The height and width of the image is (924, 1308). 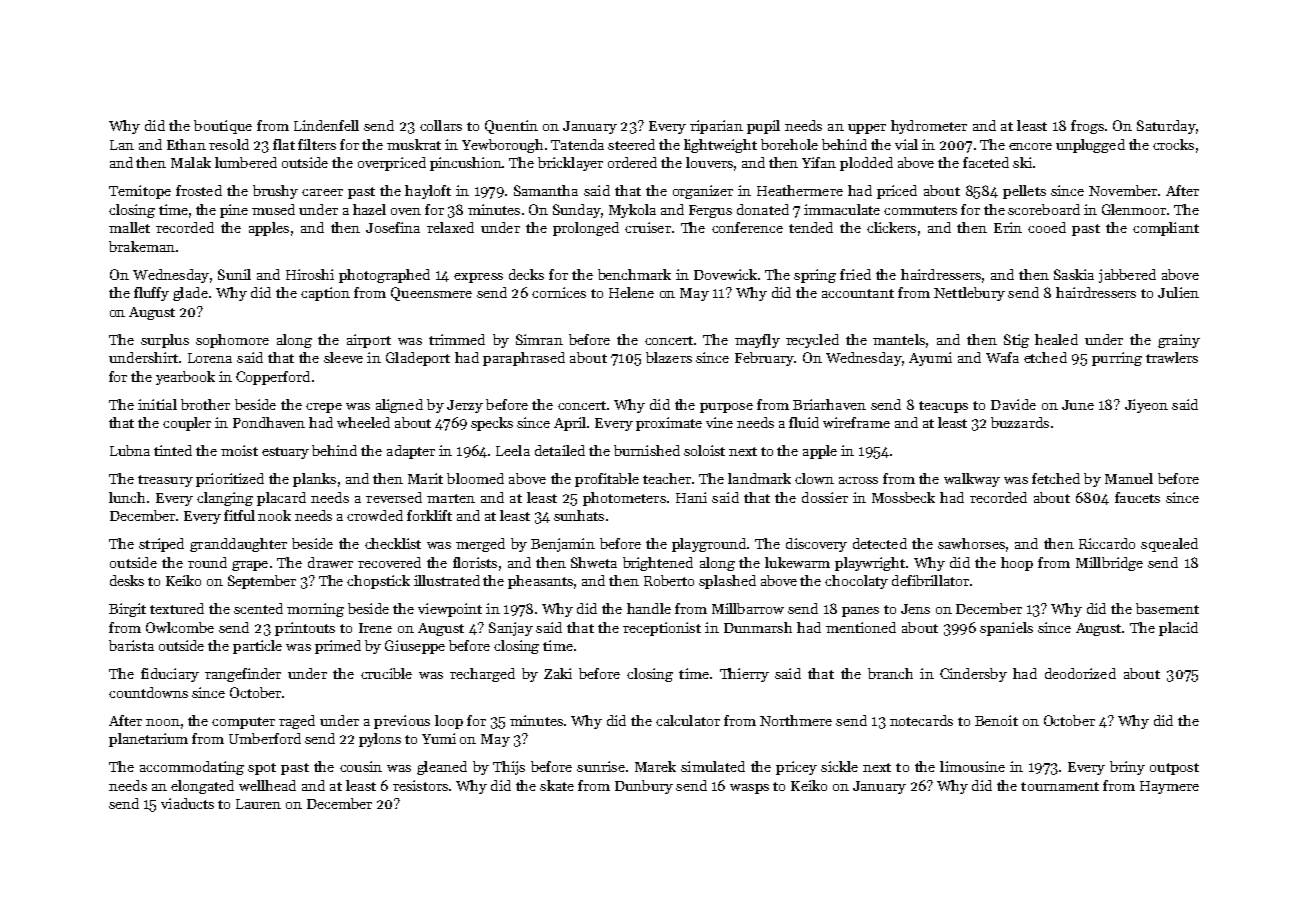 I want to click on Benoit, so click(x=996, y=720).
